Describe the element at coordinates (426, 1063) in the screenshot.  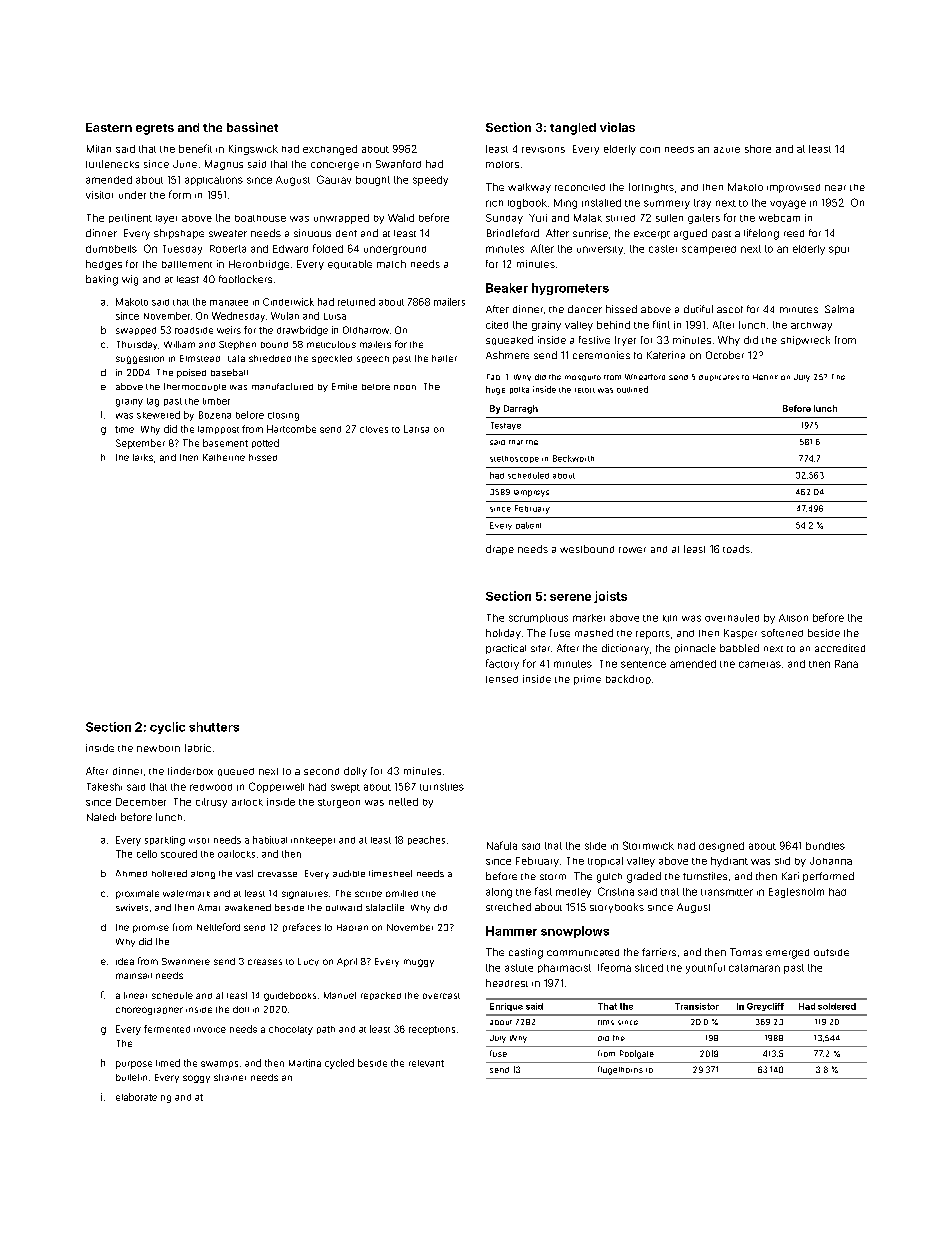
I see `relevant` at that location.
